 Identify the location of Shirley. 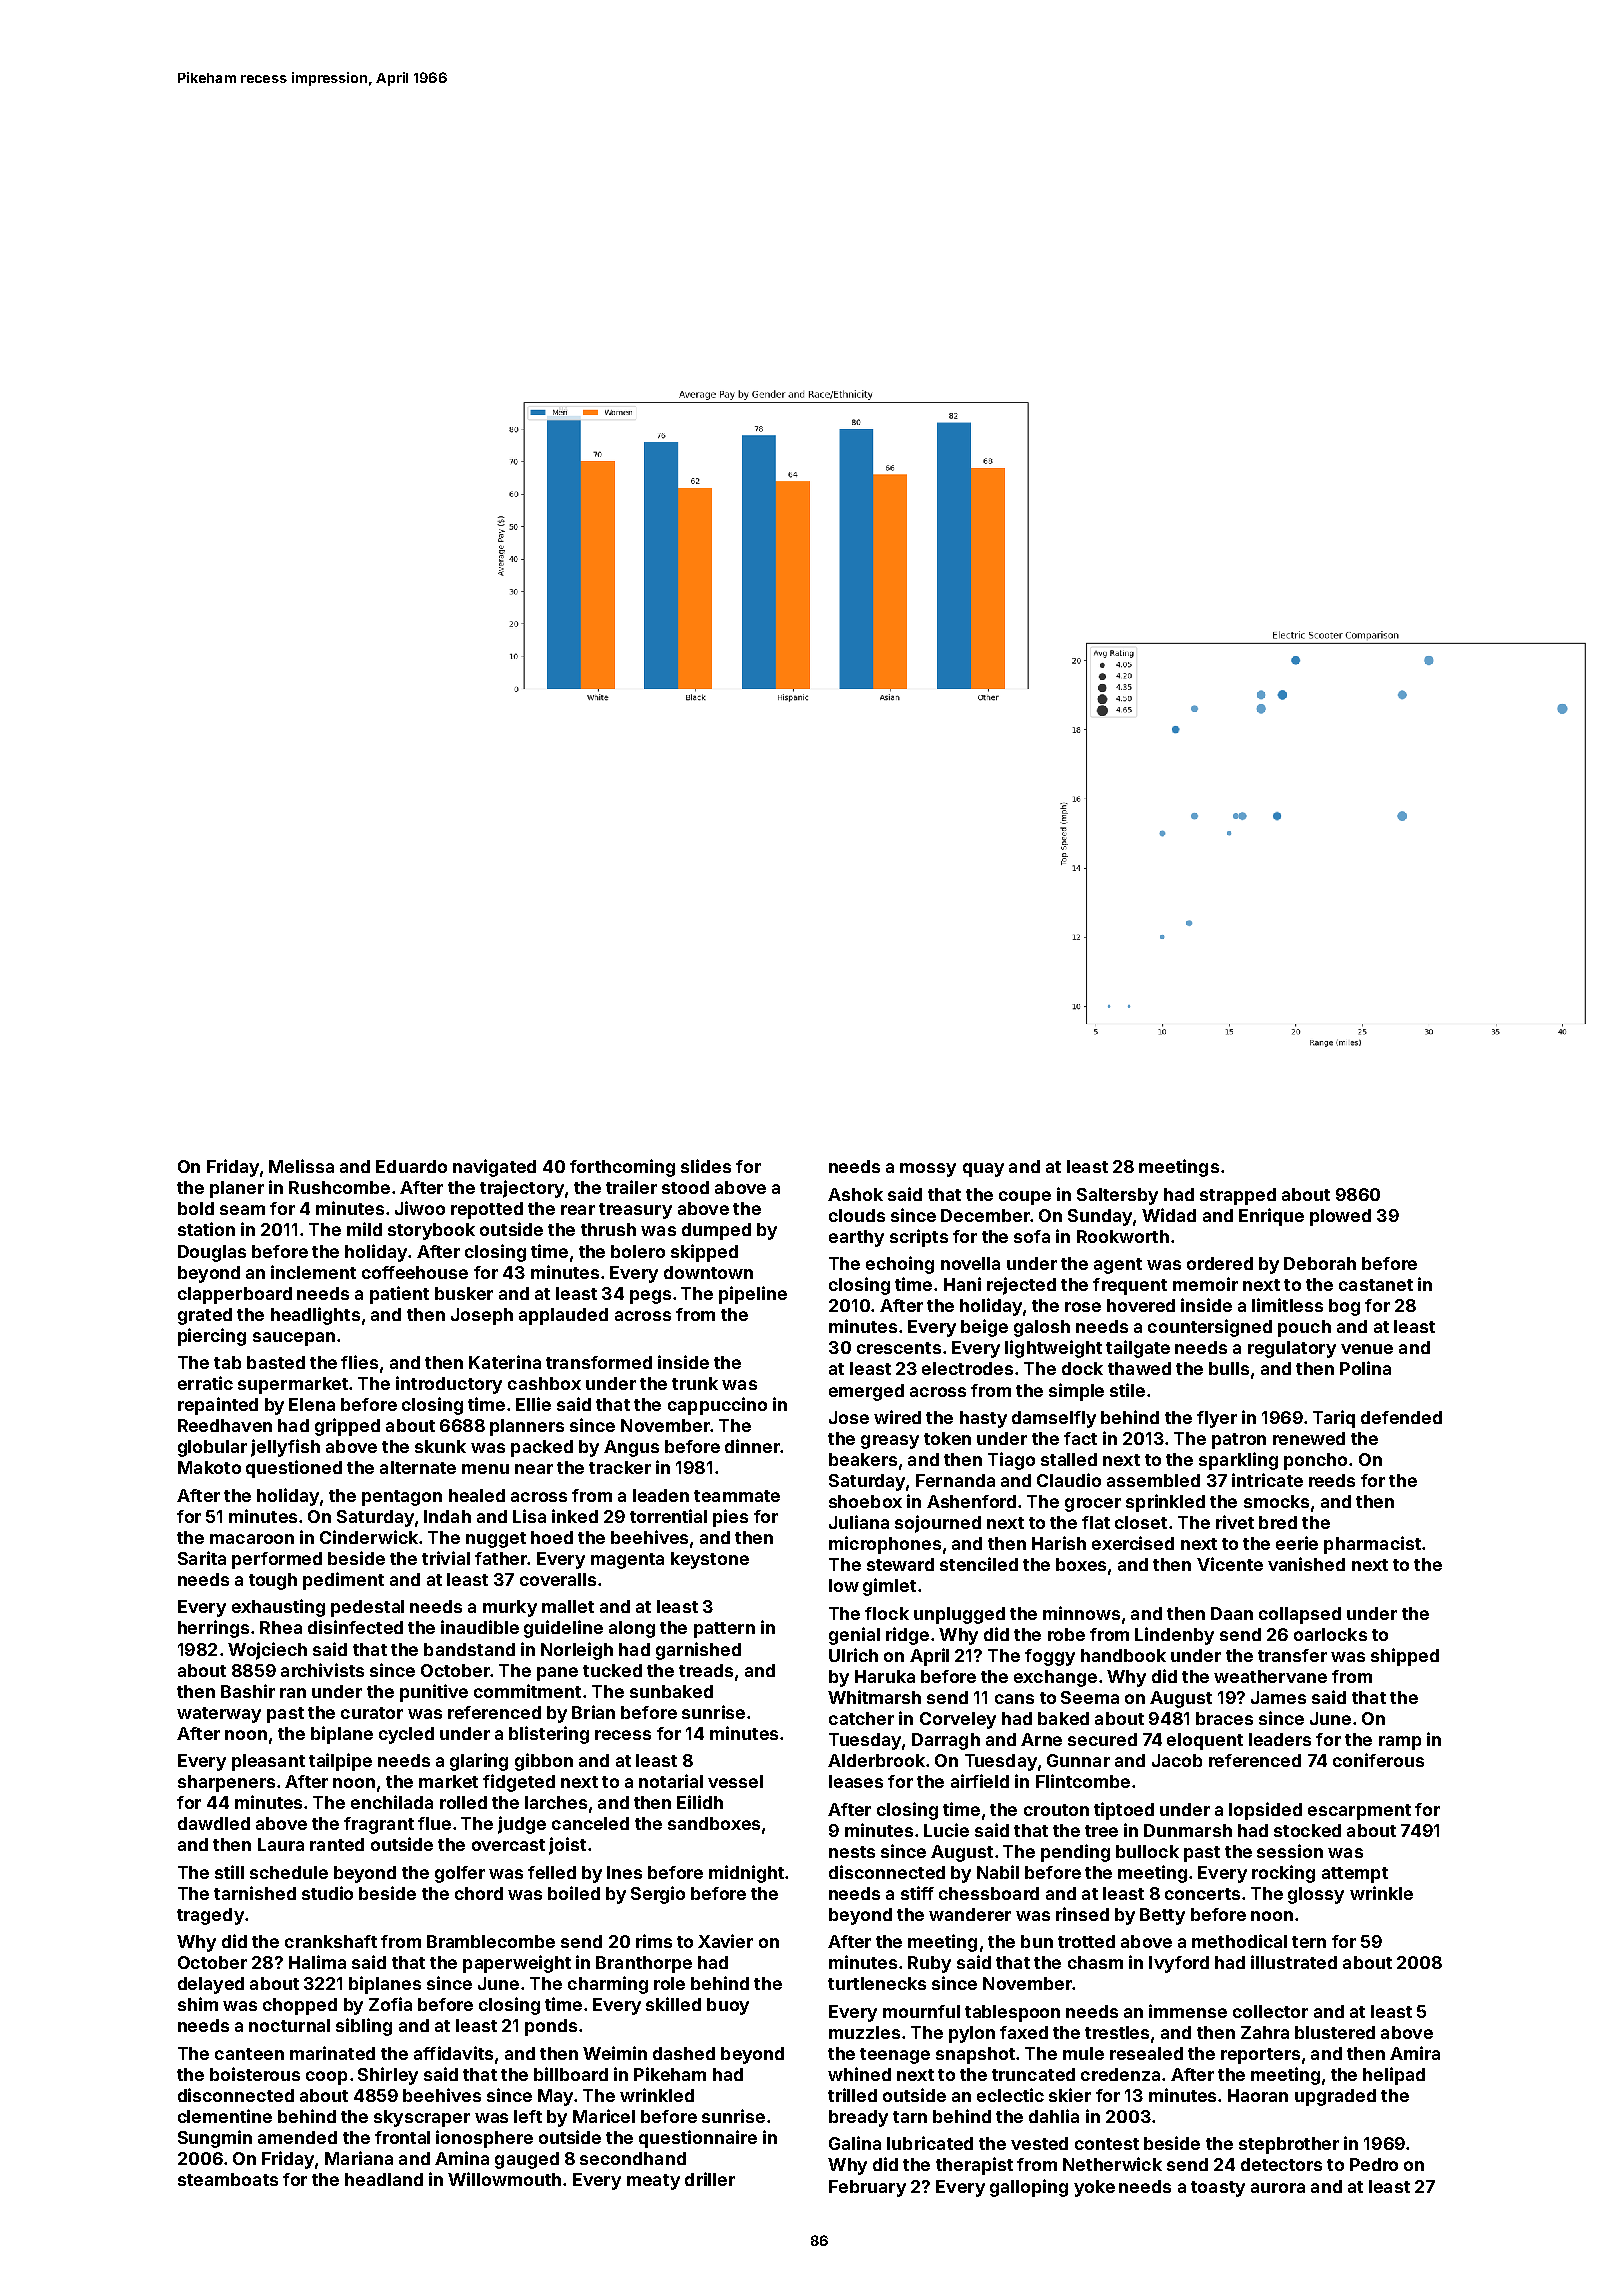
(388, 2076).
